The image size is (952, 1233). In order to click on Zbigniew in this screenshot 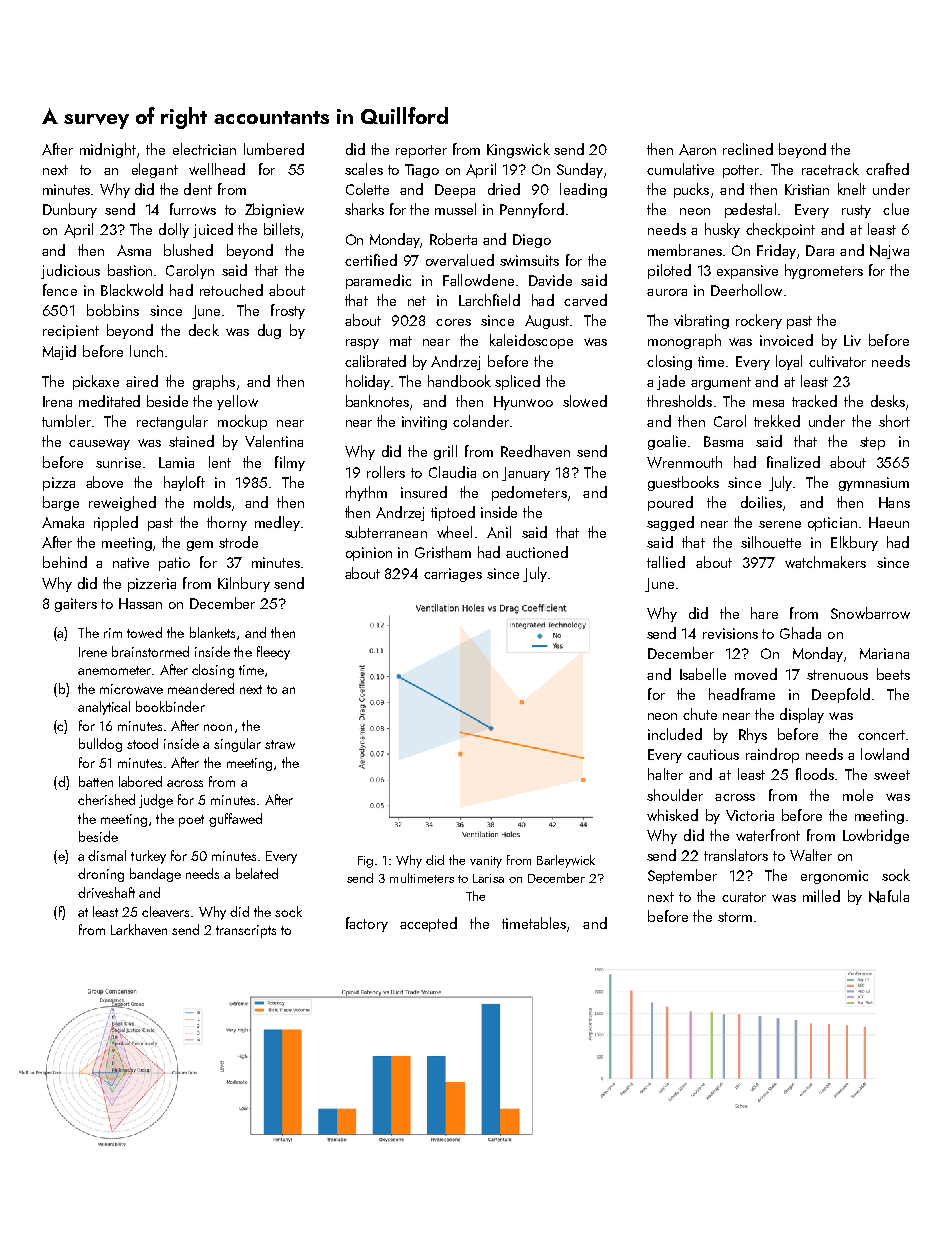, I will do `click(274, 210)`.
